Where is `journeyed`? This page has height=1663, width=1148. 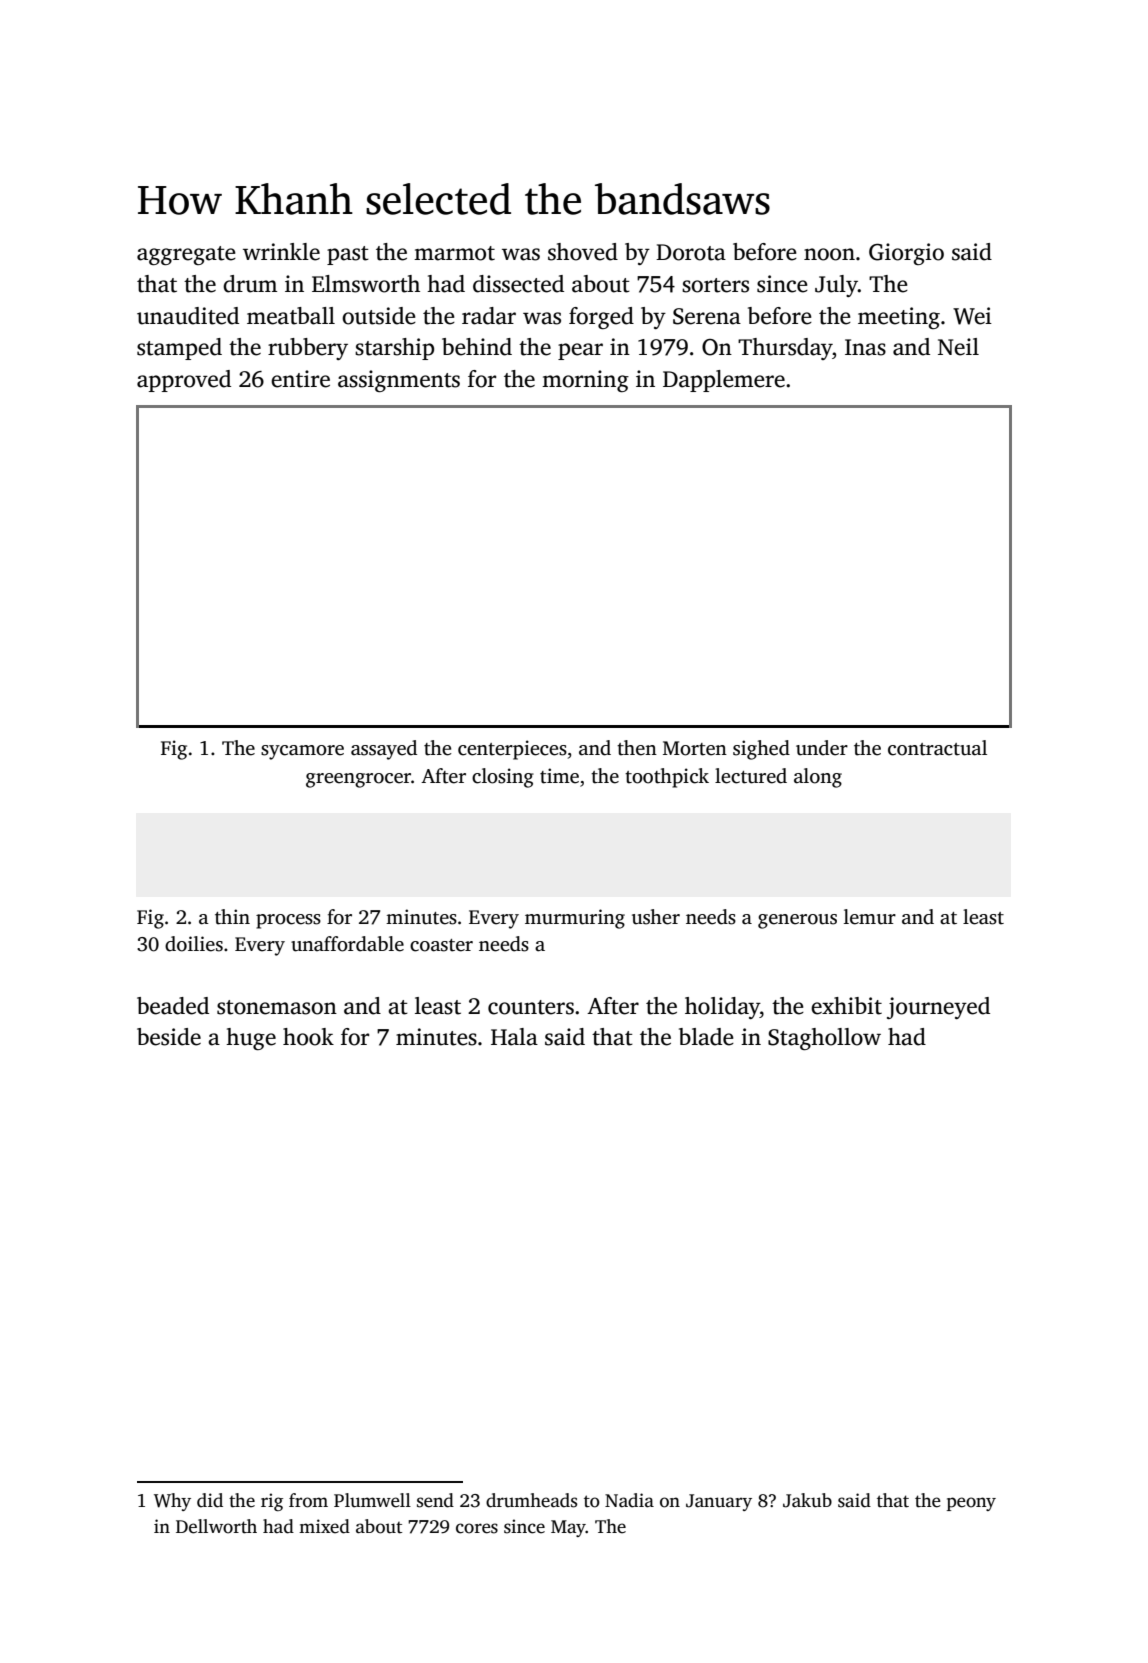 journeyed is located at coordinates (938, 1008).
